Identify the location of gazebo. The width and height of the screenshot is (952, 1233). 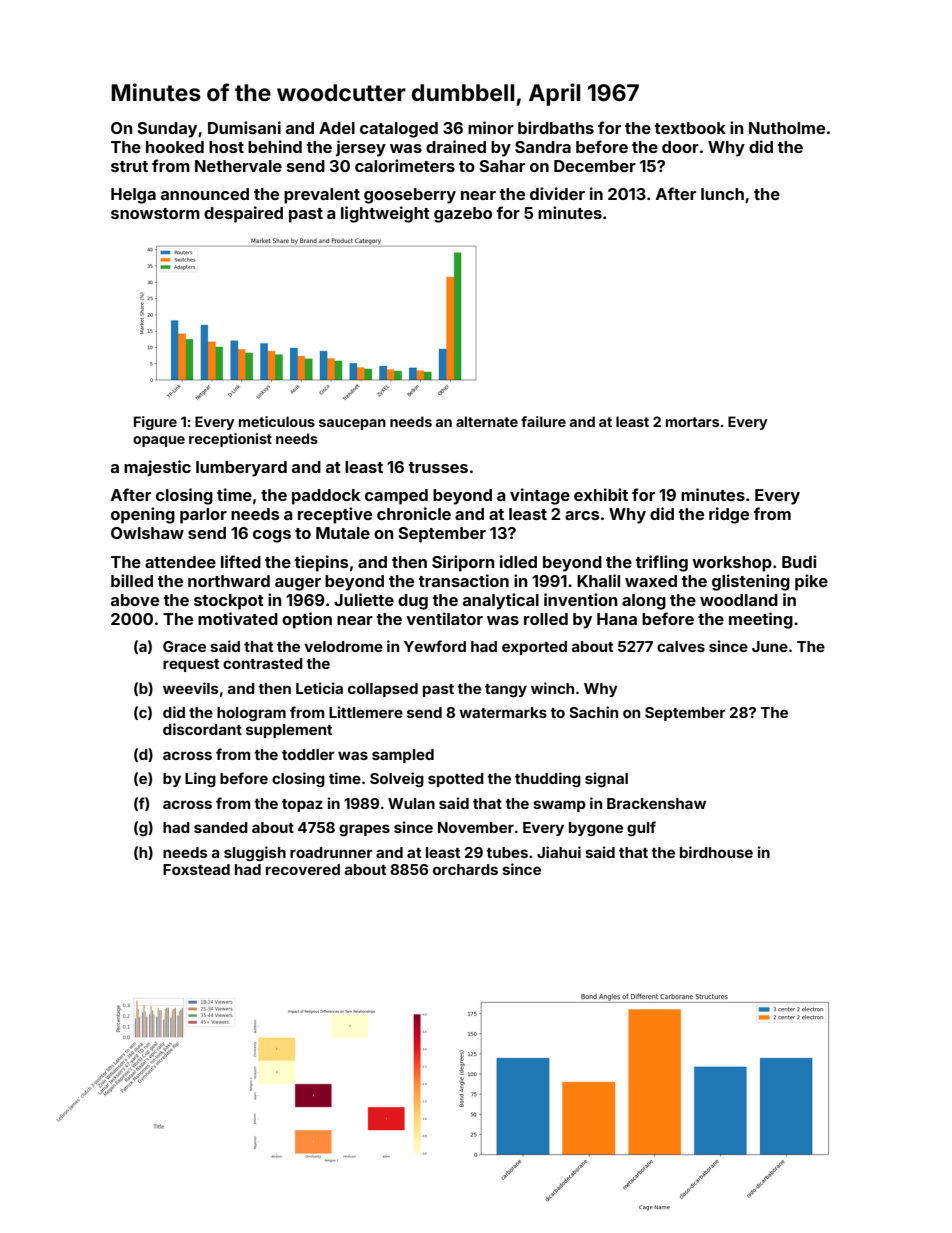
(463, 215).
